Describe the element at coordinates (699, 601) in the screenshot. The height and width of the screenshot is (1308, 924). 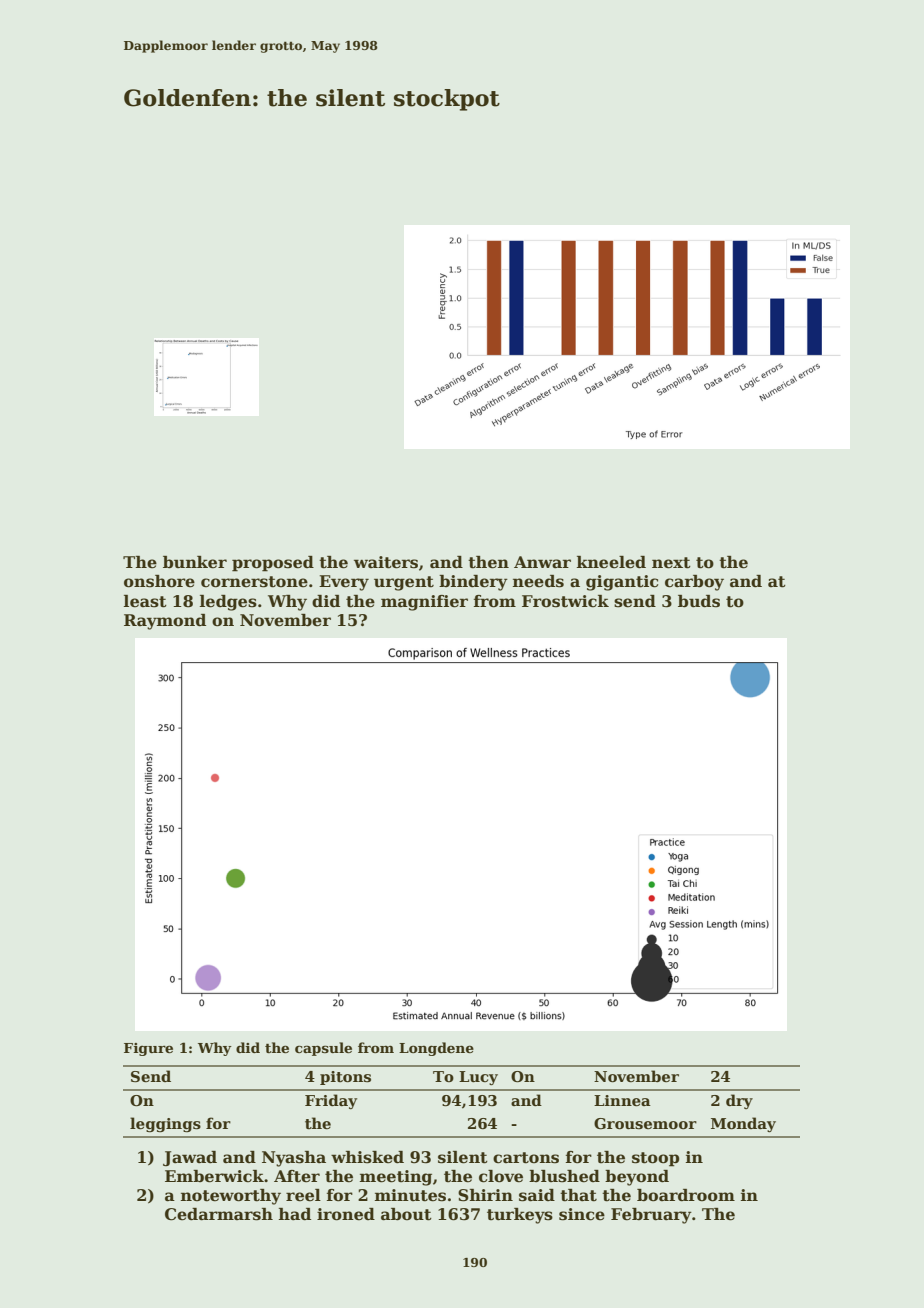
I see `buds` at that location.
